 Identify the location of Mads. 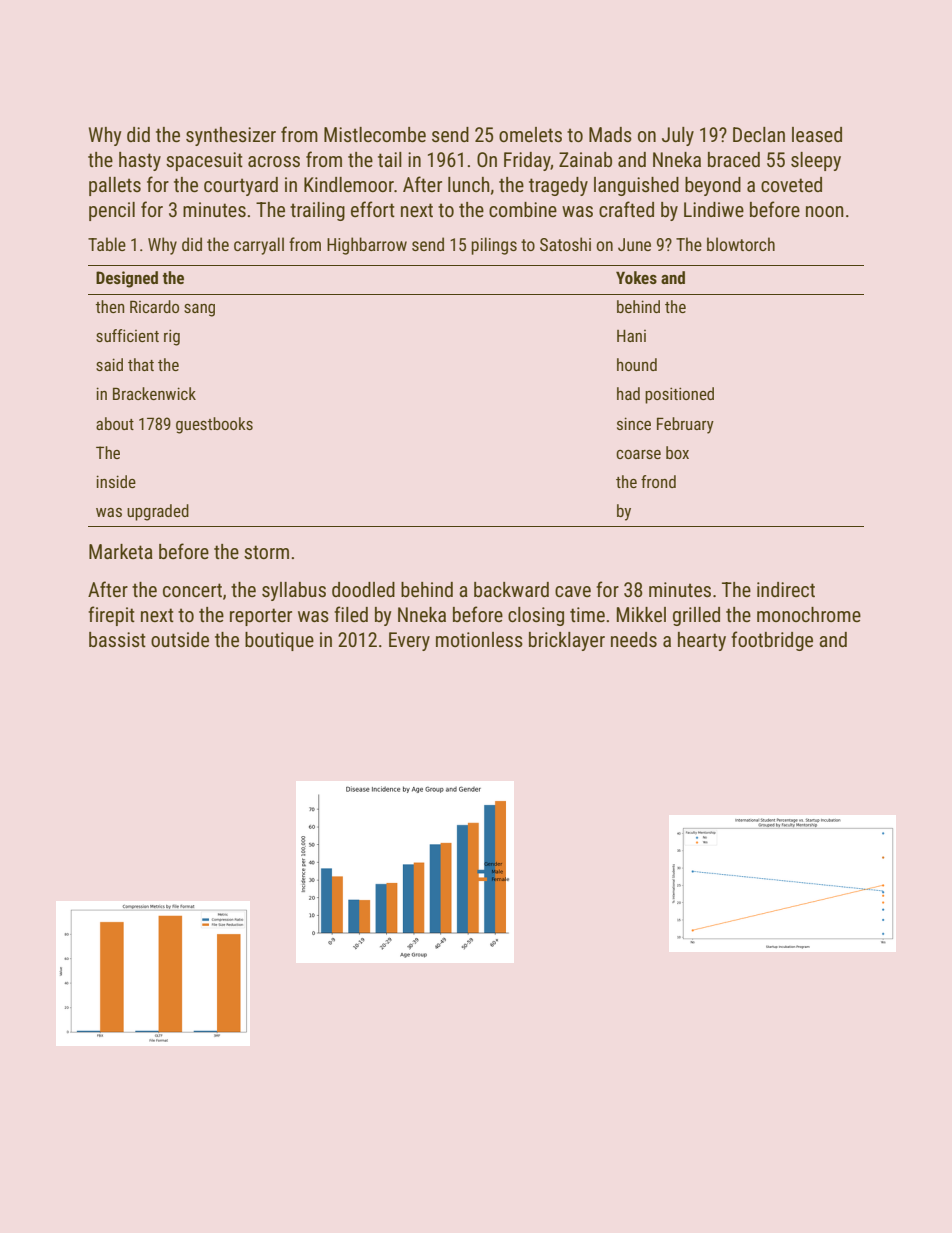
(610, 134).
